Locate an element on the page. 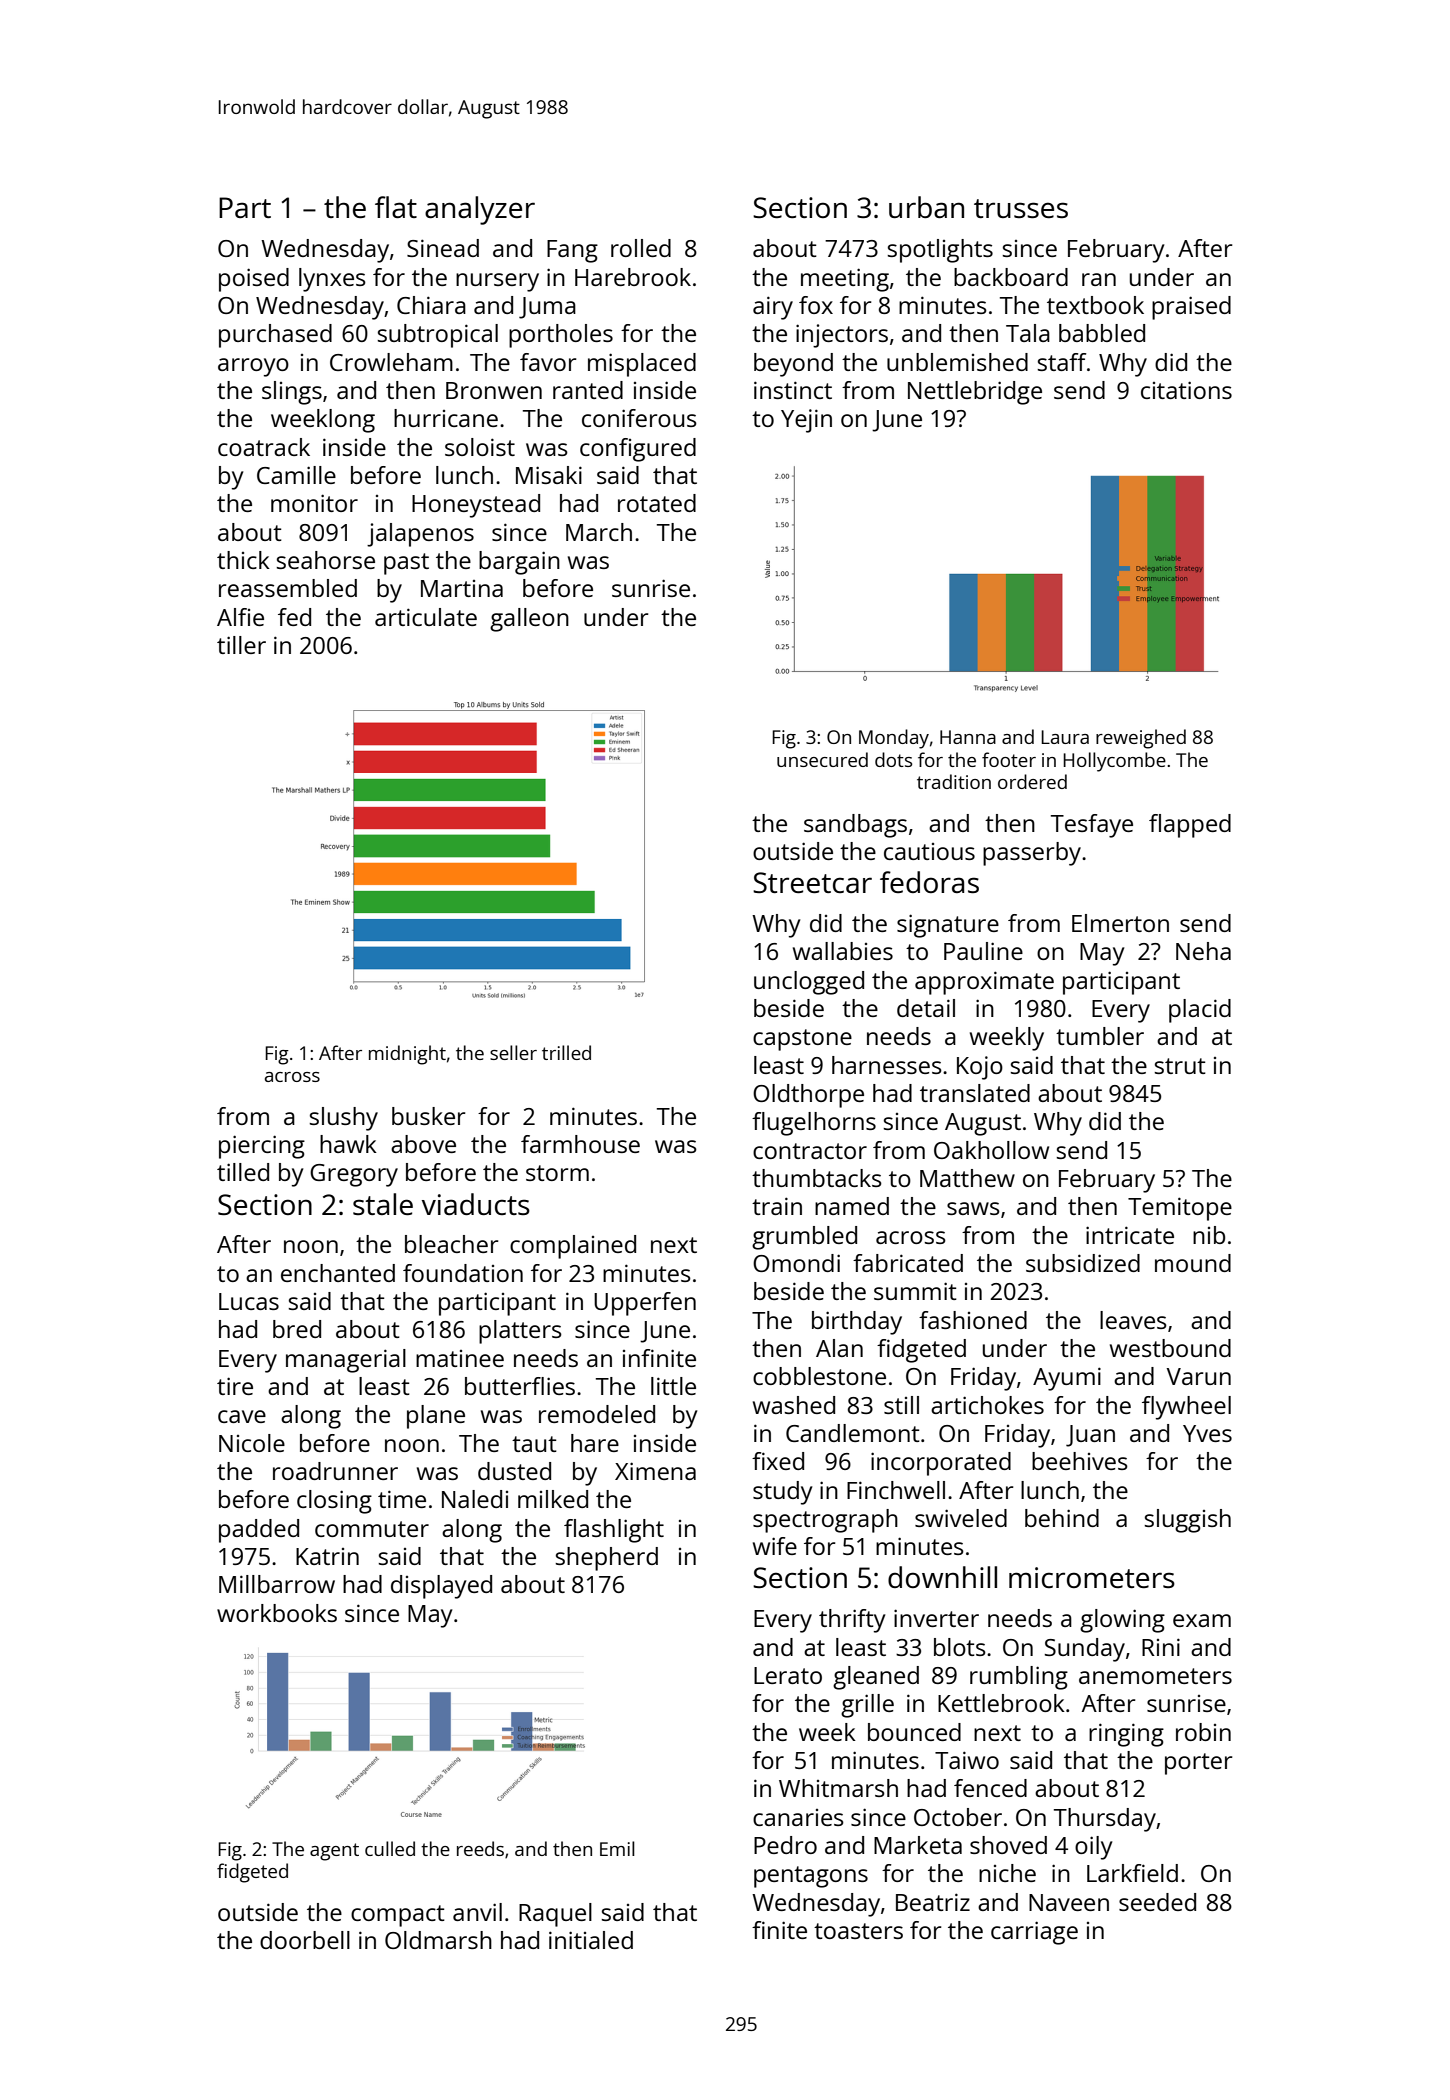  placid is located at coordinates (1200, 1011).
